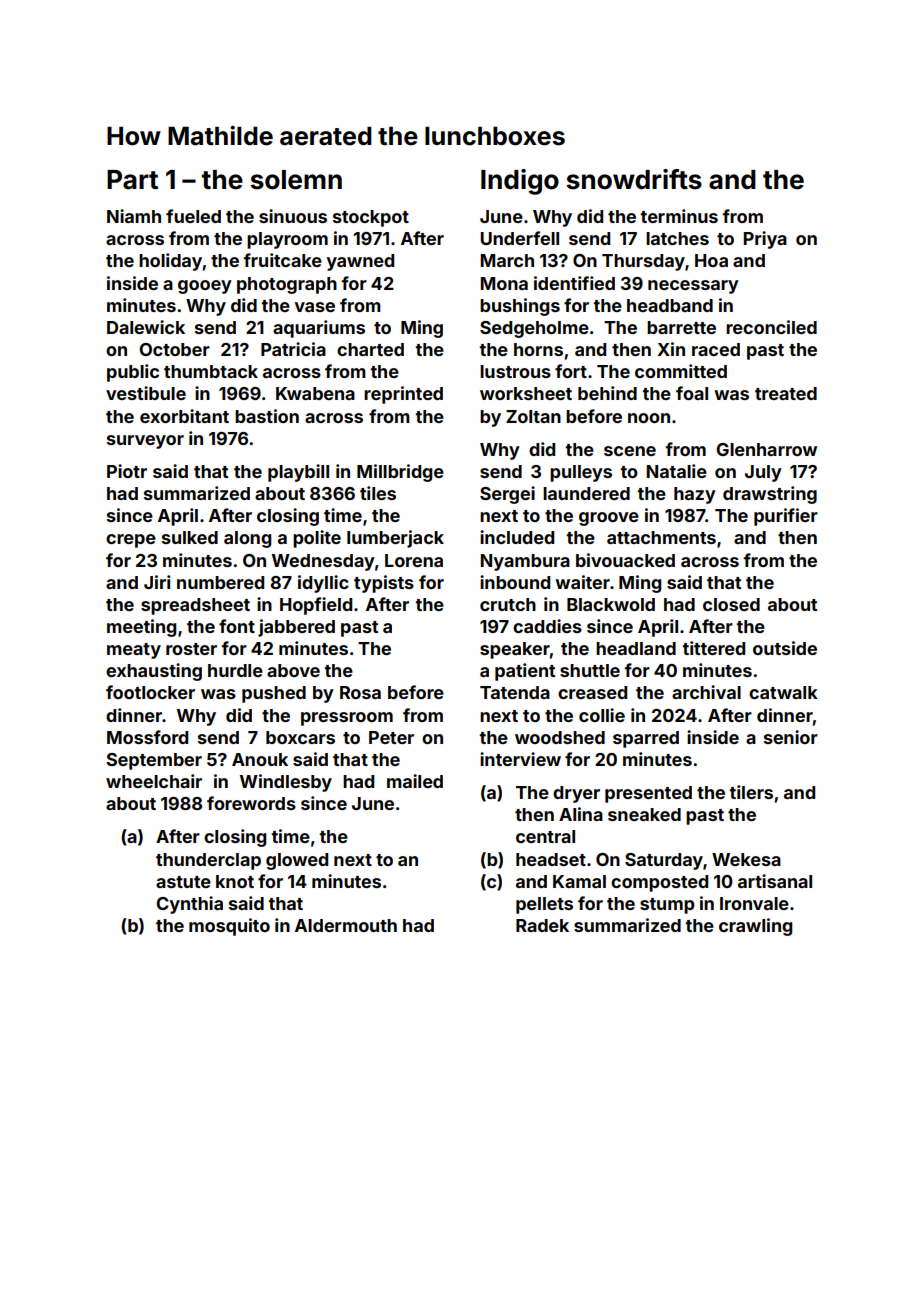 The height and width of the image is (1308, 924). I want to click on jabbered, so click(296, 628).
